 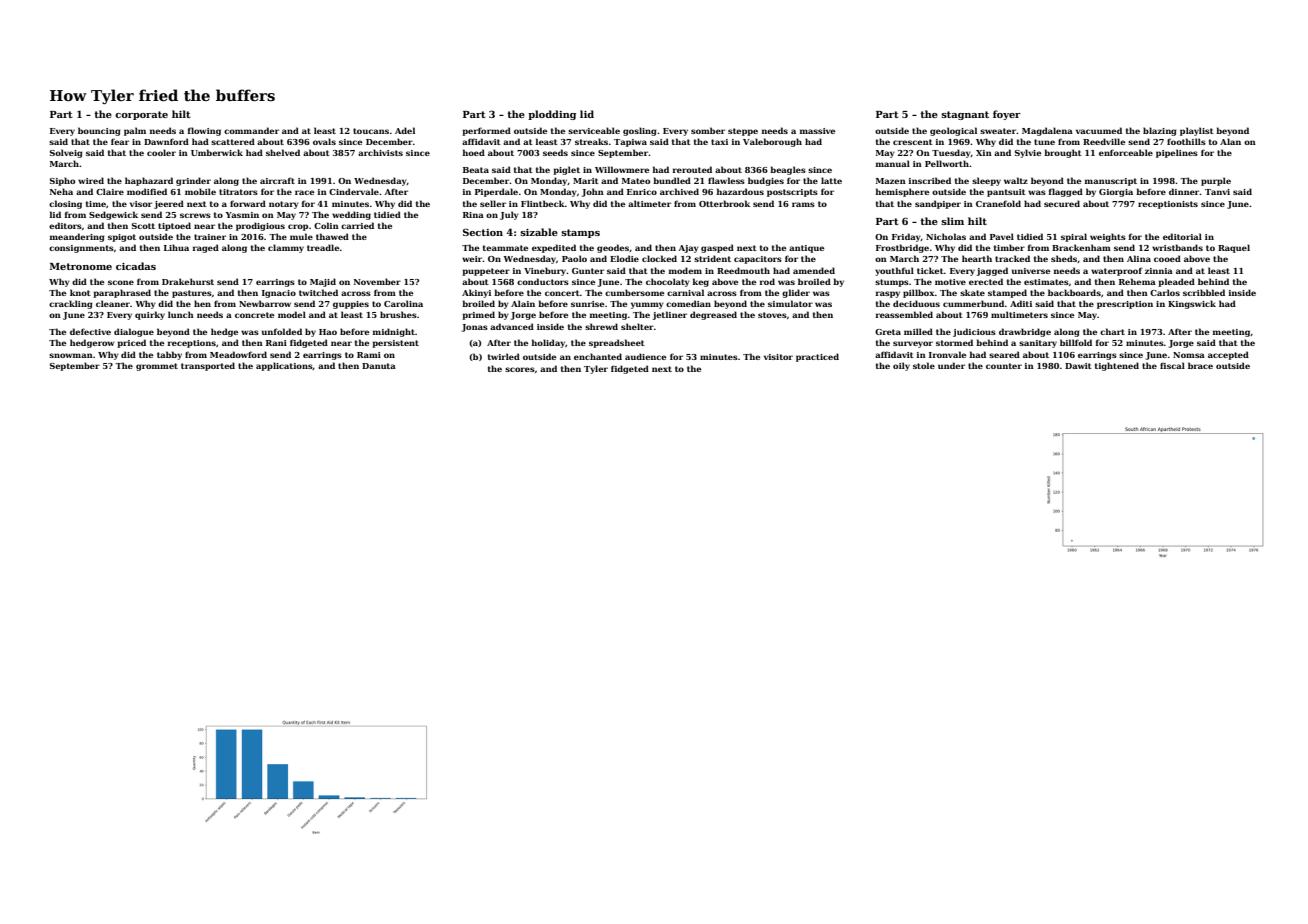 I want to click on sweater, so click(x=998, y=131).
